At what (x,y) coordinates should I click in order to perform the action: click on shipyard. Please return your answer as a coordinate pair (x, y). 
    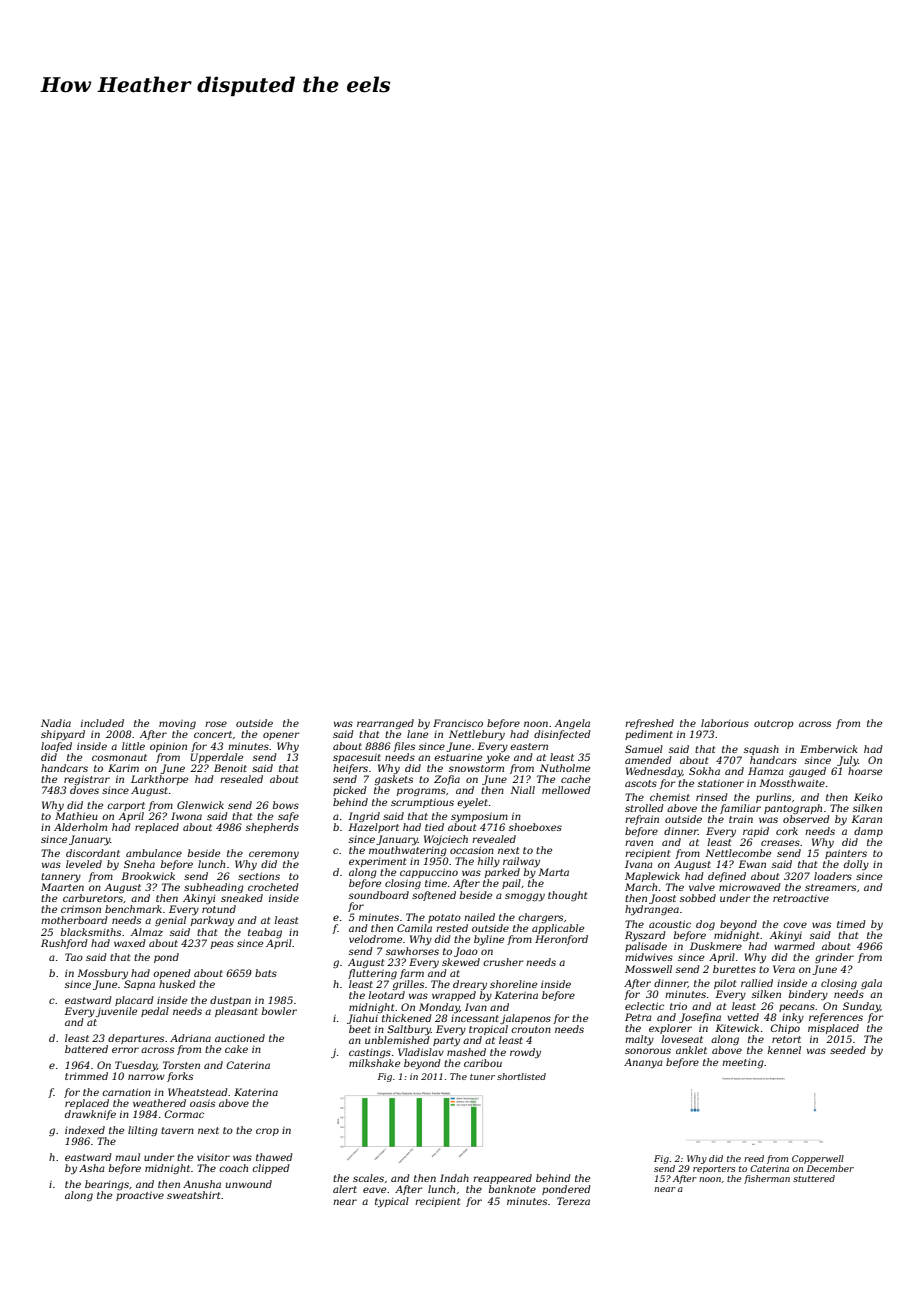
    Looking at the image, I should click on (63, 735).
